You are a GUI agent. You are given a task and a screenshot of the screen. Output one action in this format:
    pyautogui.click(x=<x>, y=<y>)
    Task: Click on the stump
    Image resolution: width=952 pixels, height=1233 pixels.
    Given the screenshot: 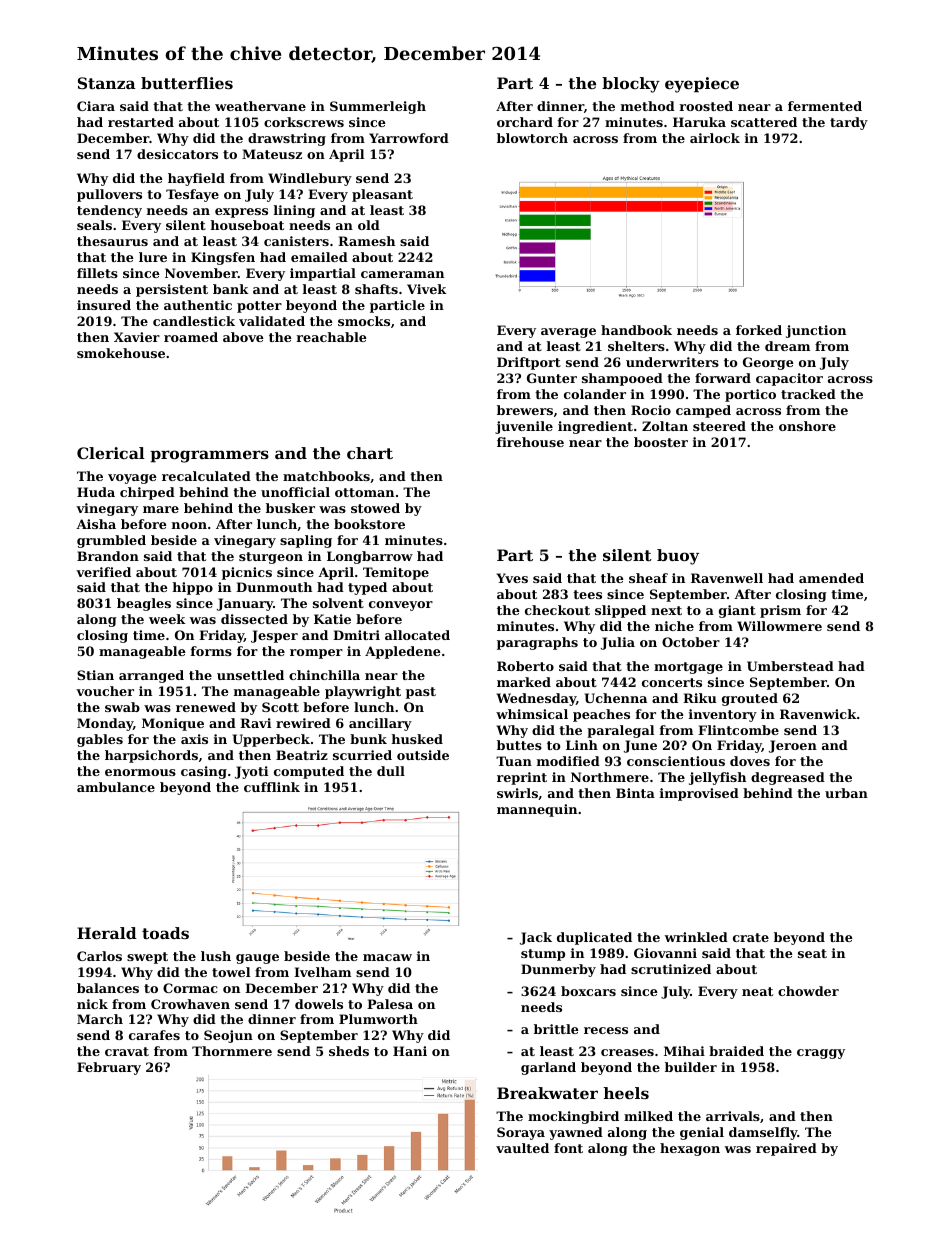 What is the action you would take?
    pyautogui.click(x=543, y=955)
